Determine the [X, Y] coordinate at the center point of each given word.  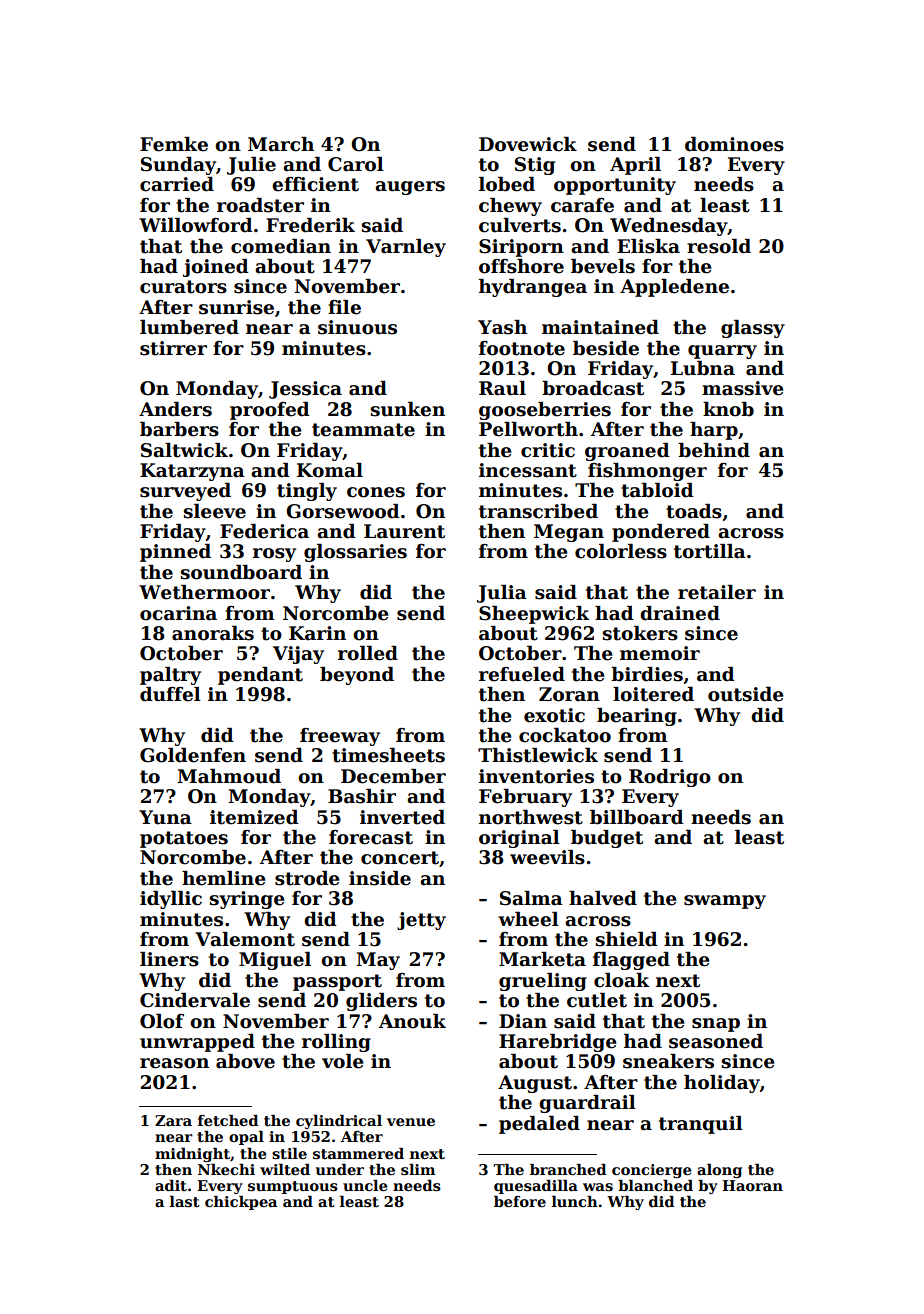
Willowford [196, 225]
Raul [502, 388]
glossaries [355, 553]
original [519, 839]
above [245, 1061]
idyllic [171, 900]
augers [410, 188]
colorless [621, 551]
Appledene [674, 288]
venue [411, 1122]
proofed [270, 411]
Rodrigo [670, 778]
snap [716, 1025]
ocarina [178, 613]
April [635, 166]
